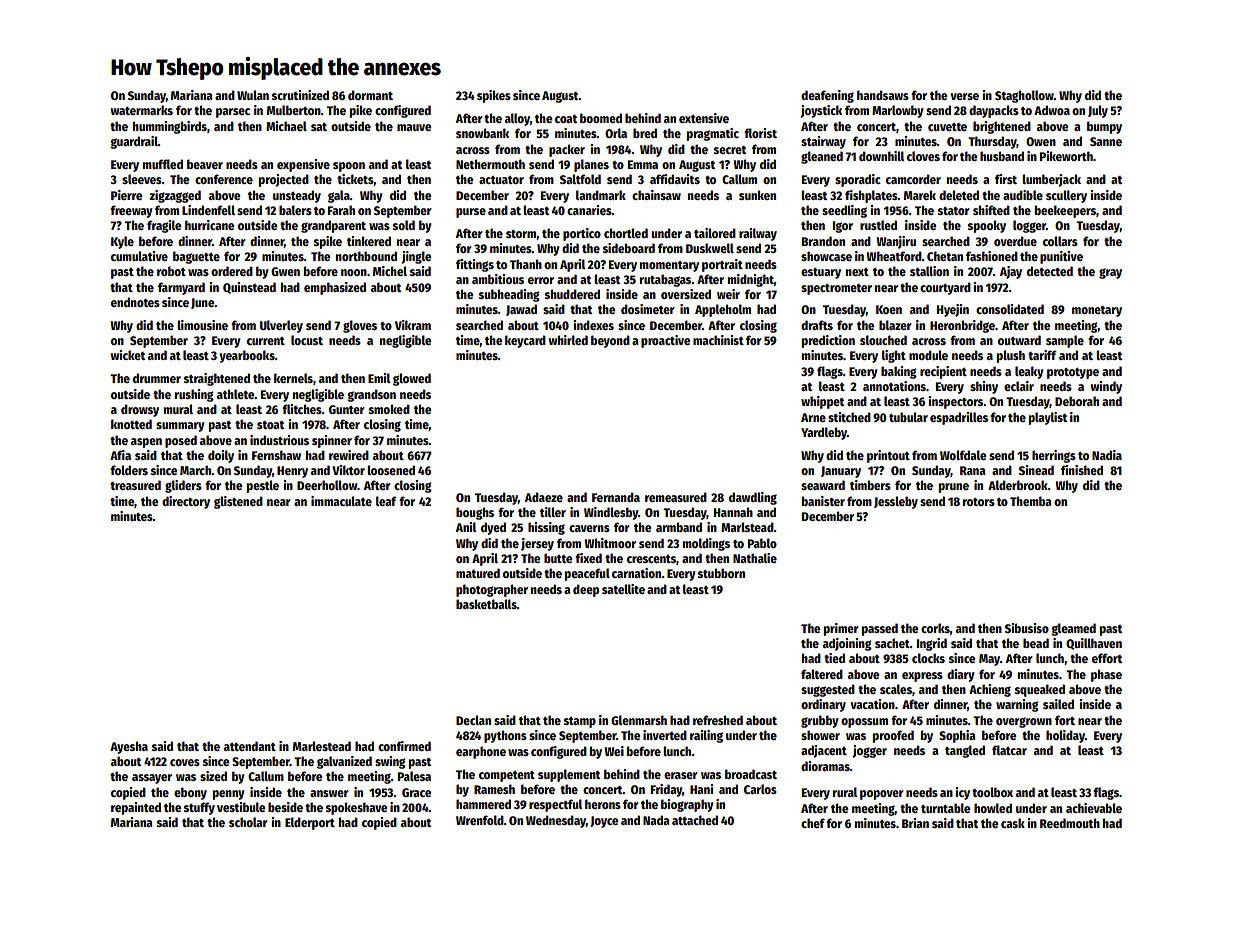 This screenshot has height=952, width=1233. What do you see at coordinates (567, 150) in the screenshot?
I see `packer` at bounding box center [567, 150].
